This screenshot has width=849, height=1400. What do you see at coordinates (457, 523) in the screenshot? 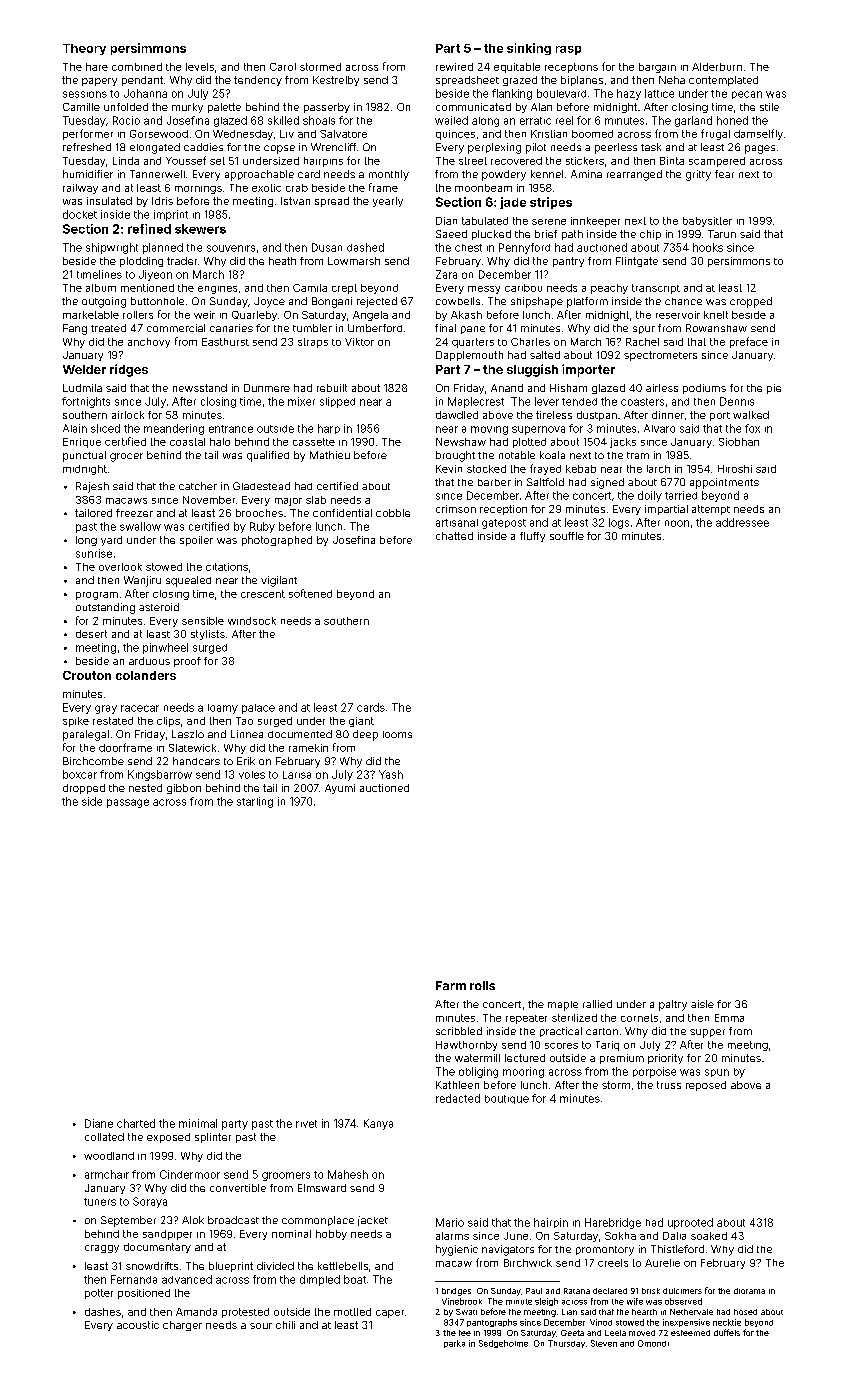
I see `artisanal` at bounding box center [457, 523].
